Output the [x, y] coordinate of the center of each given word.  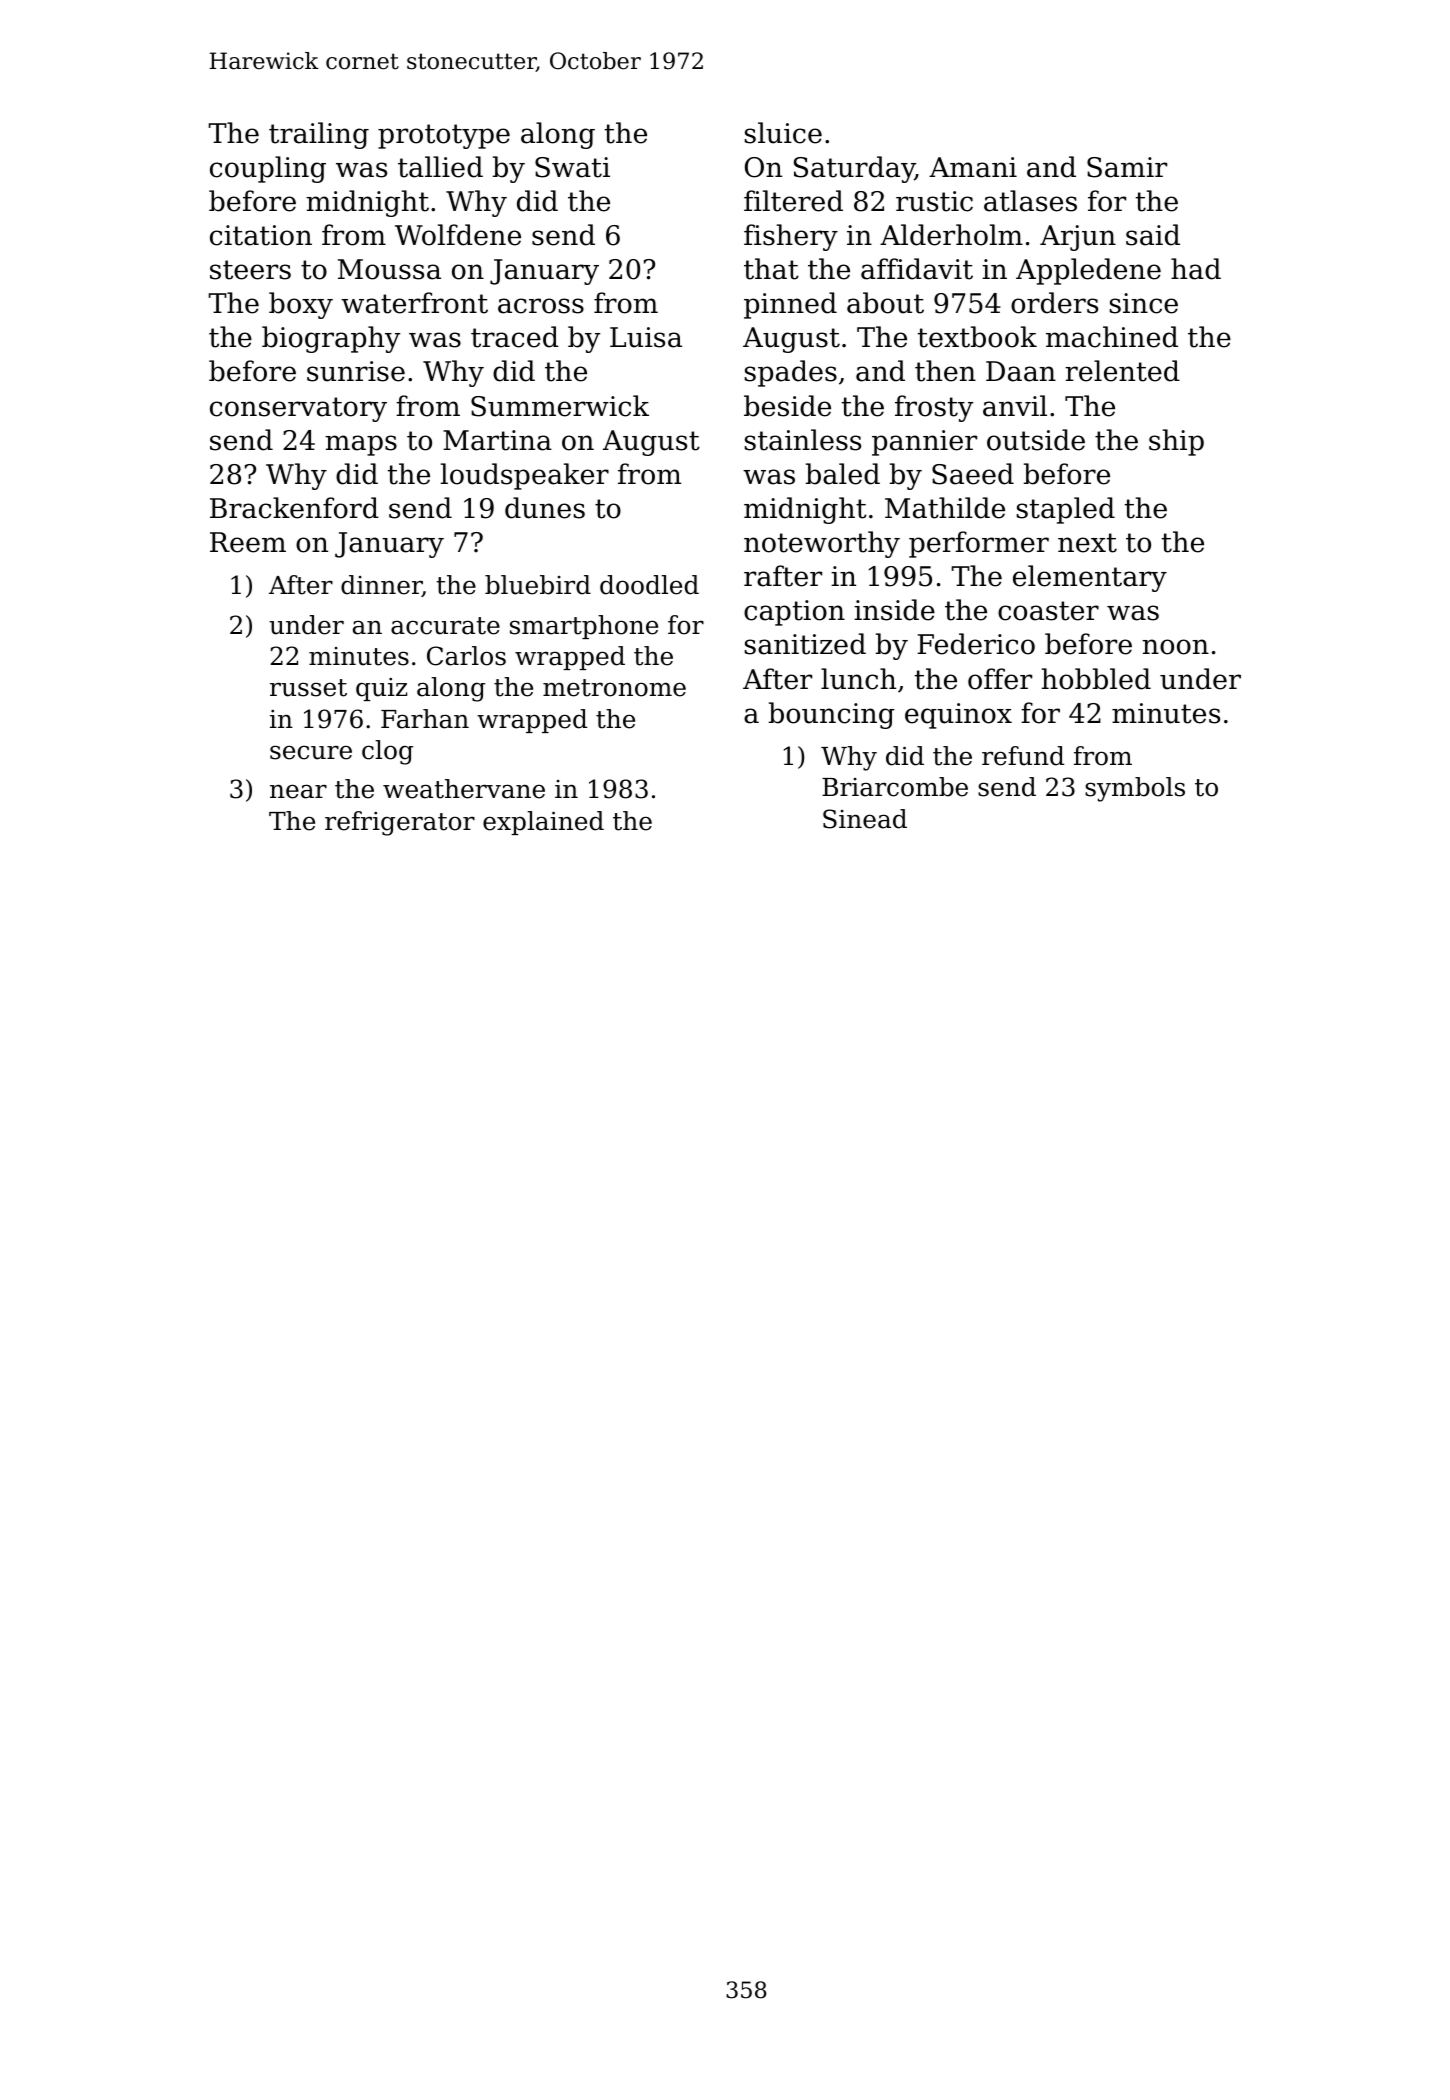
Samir [1127, 167]
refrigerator [400, 823]
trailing [319, 135]
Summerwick [560, 406]
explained [543, 823]
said [1153, 235]
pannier [924, 443]
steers [250, 270]
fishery [791, 237]
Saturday [854, 169]
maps [361, 445]
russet [308, 688]
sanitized [805, 644]
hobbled [1096, 679]
